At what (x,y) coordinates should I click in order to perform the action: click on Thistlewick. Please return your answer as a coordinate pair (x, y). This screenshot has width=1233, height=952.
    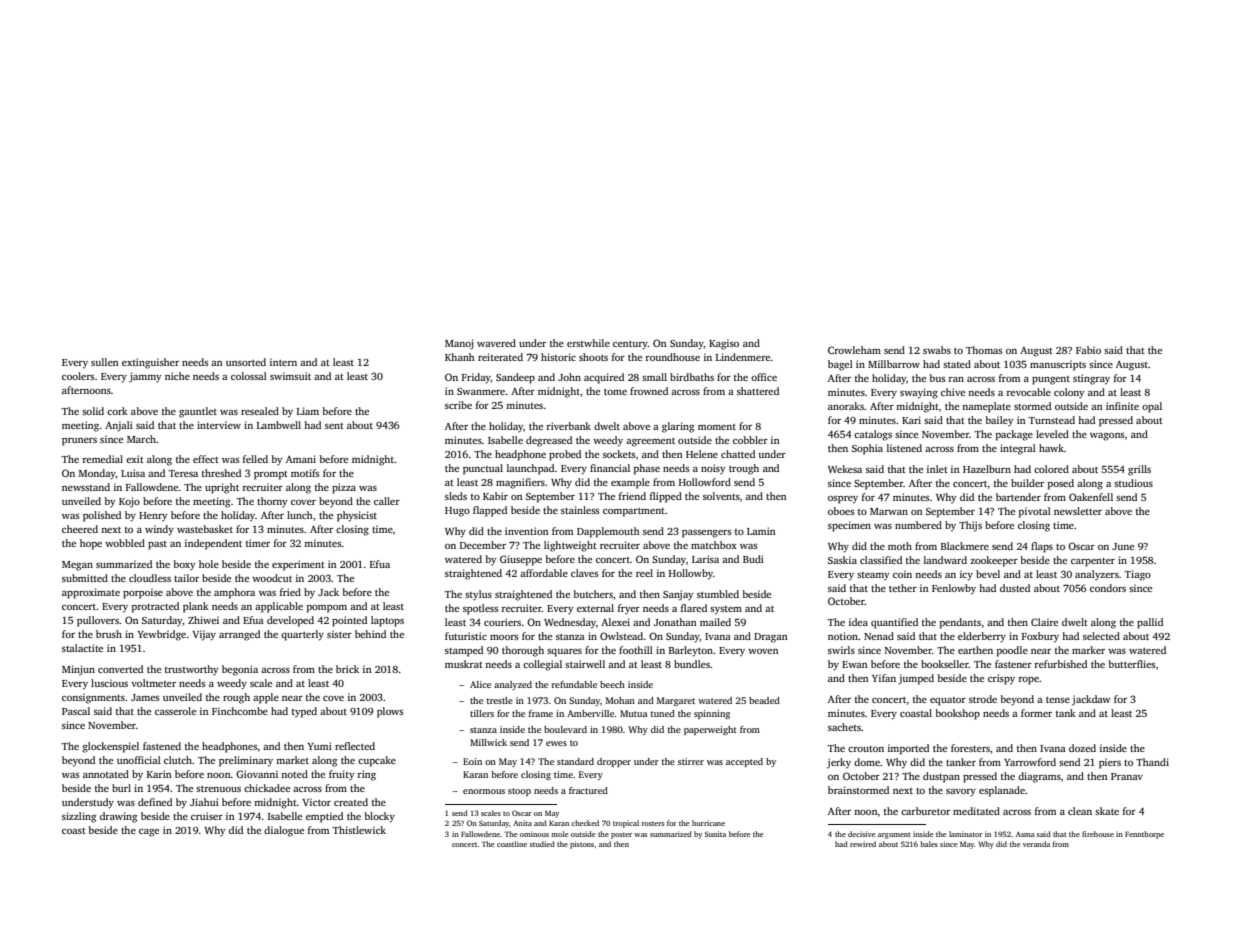
    Looking at the image, I should click on (359, 830).
